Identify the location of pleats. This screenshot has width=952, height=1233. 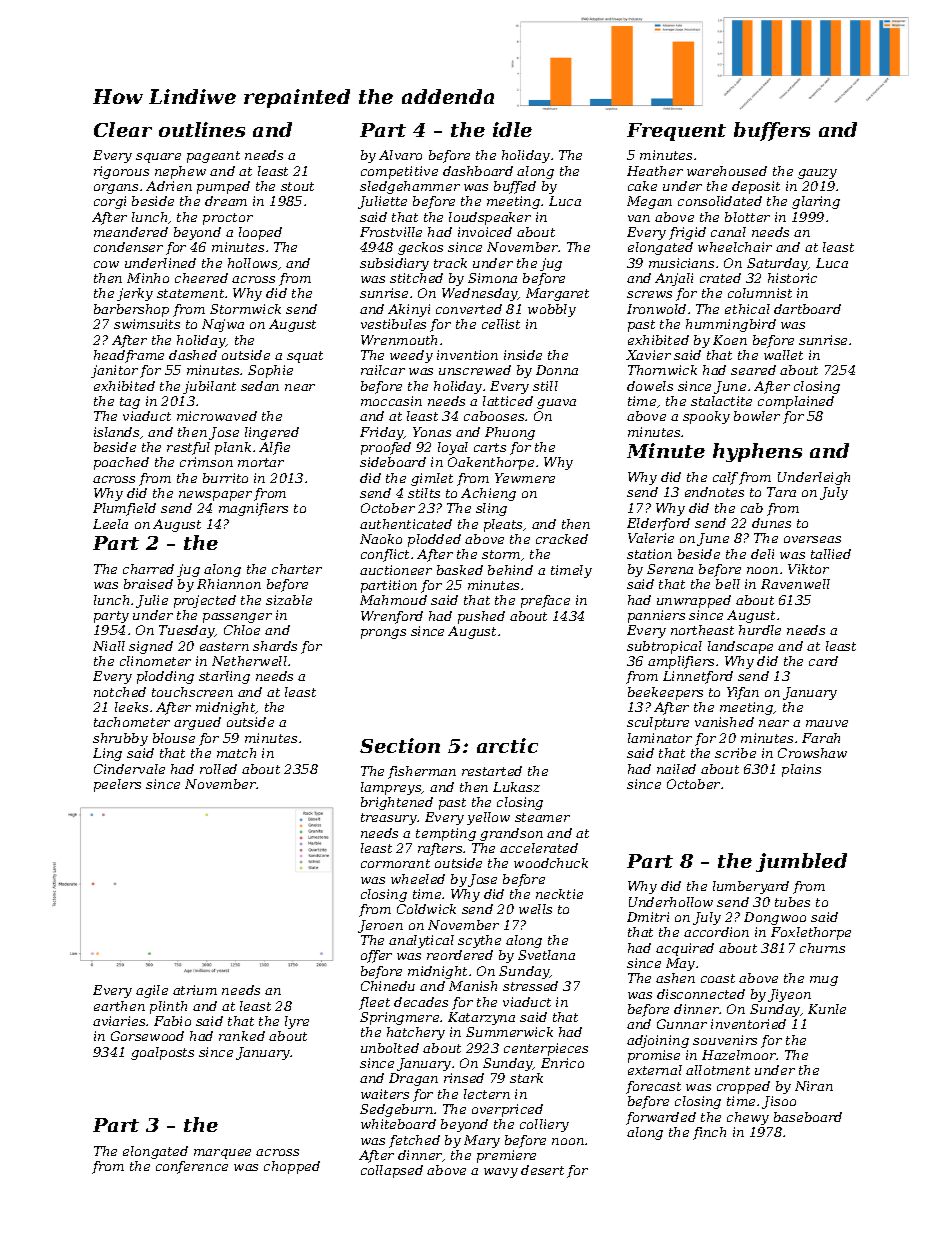
(504, 525).
